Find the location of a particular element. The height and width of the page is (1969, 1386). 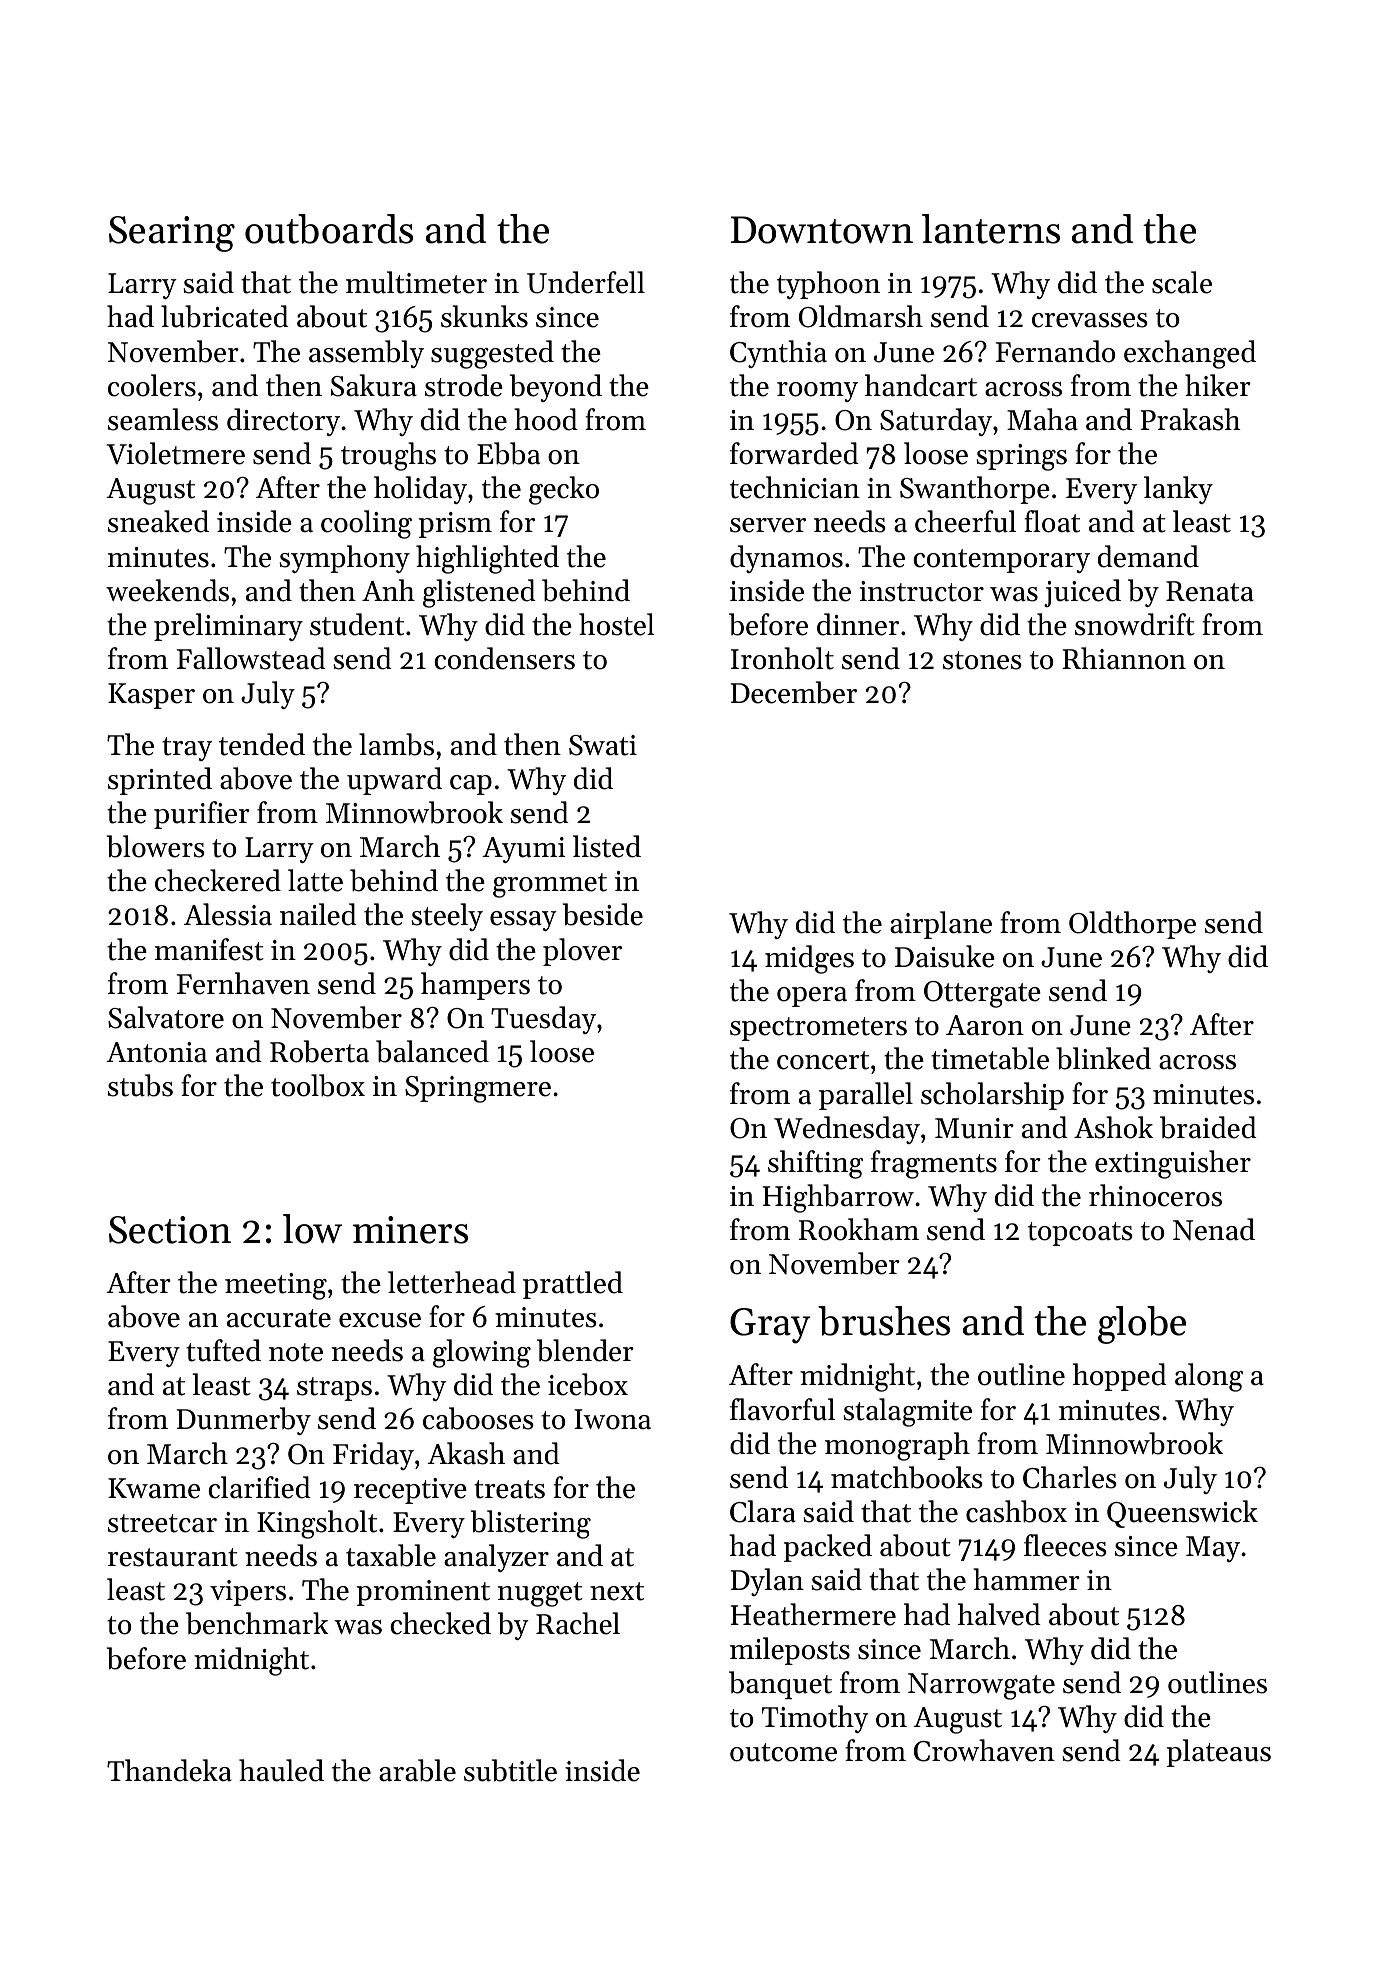

Clara is located at coordinates (763, 1511).
